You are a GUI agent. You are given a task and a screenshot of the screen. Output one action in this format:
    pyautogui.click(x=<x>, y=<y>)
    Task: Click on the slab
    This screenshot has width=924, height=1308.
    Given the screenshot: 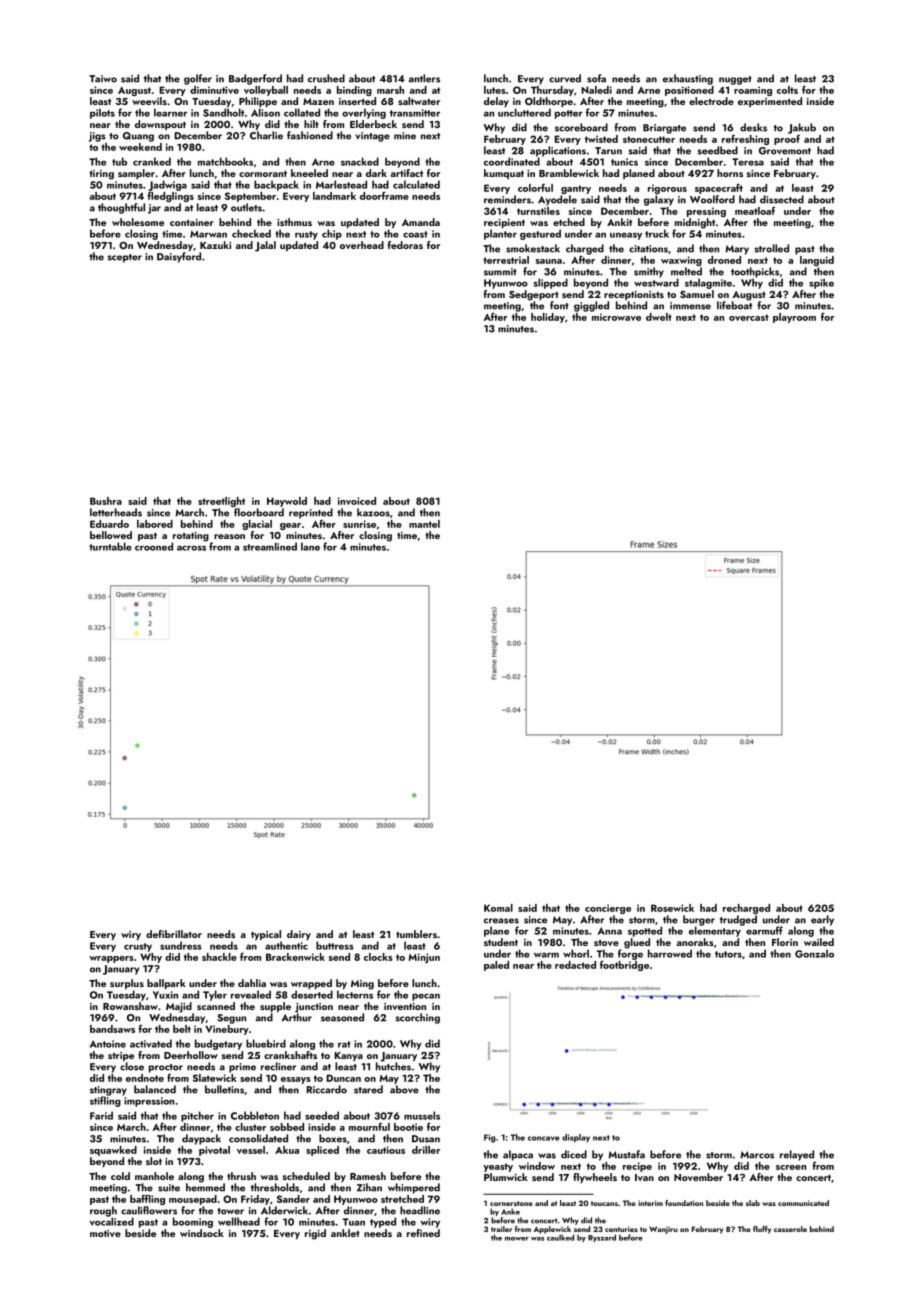 What is the action you would take?
    pyautogui.click(x=753, y=1203)
